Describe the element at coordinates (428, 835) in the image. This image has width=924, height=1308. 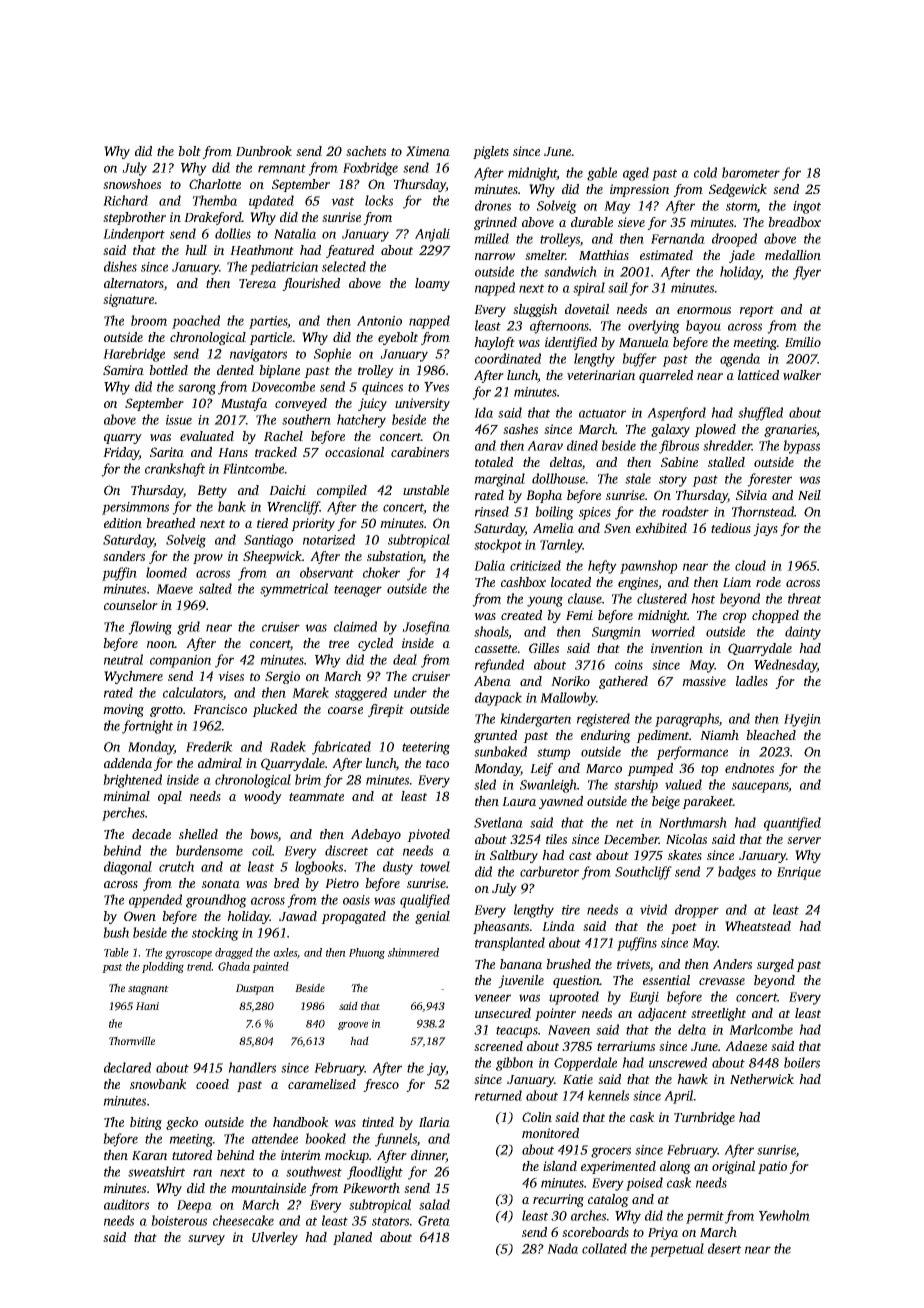
I see `pivoted` at that location.
